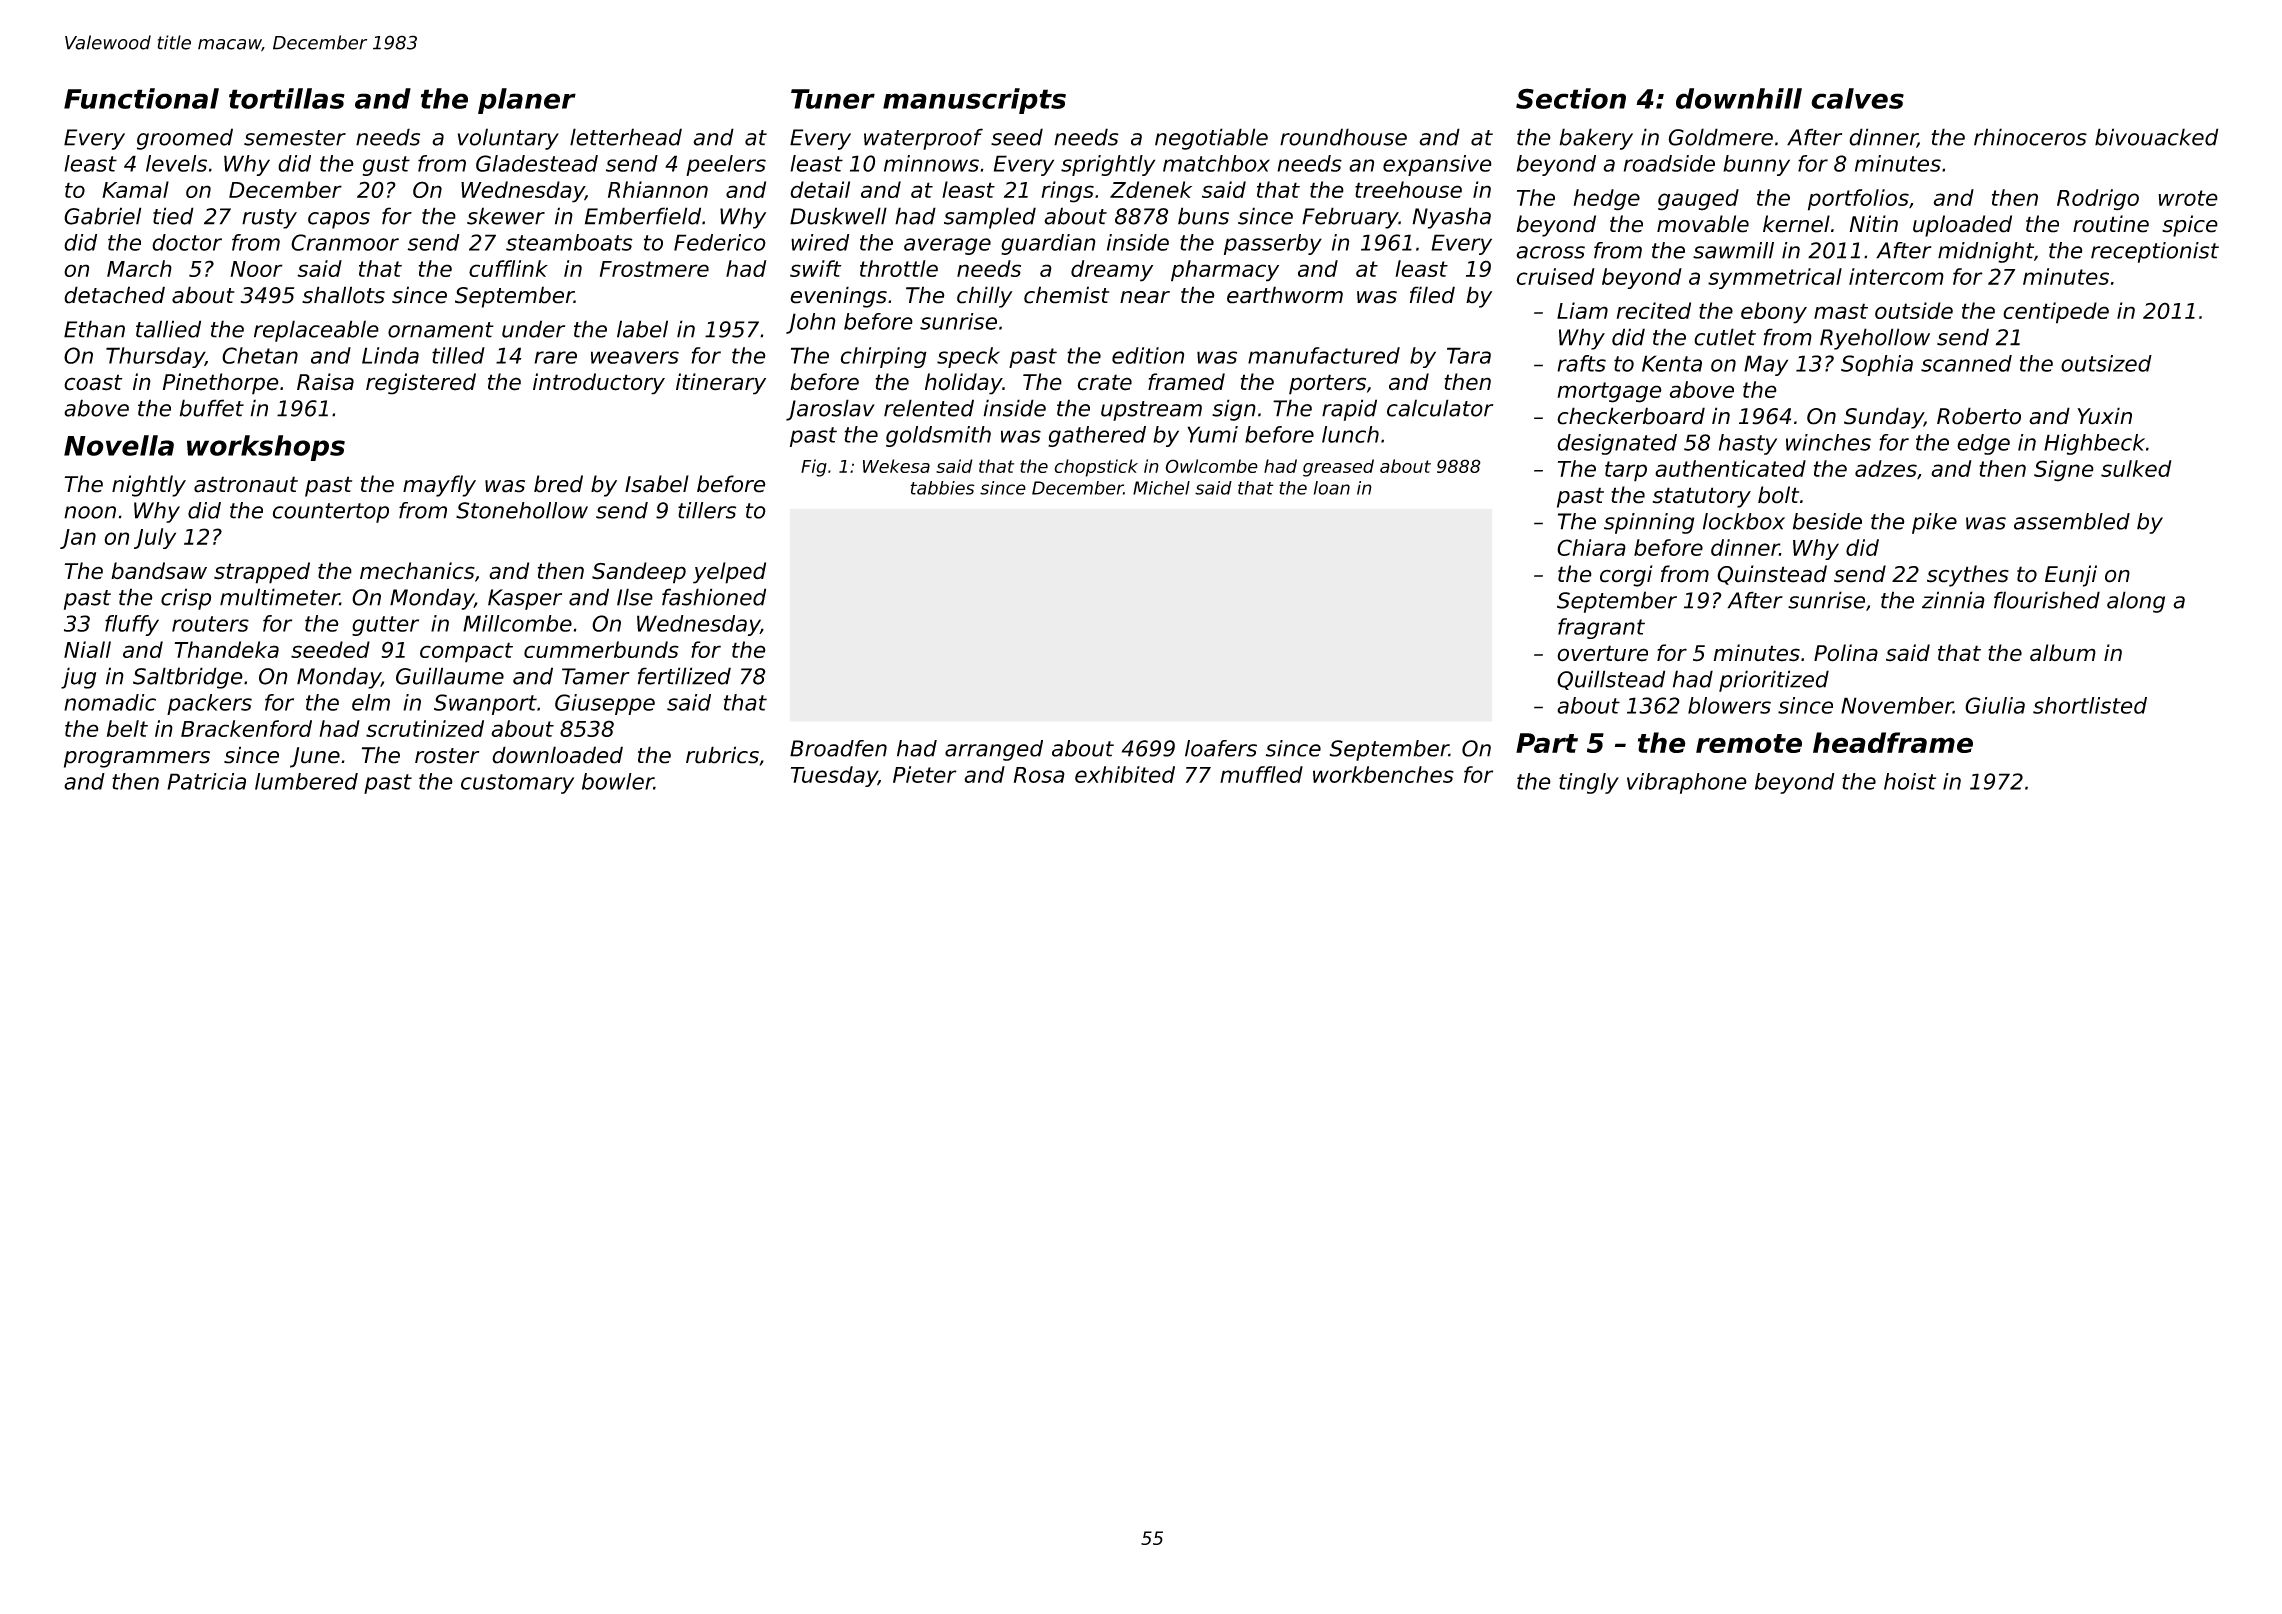 This screenshot has height=1614, width=2282. Describe the element at coordinates (1649, 523) in the screenshot. I see `spinning` at that location.
